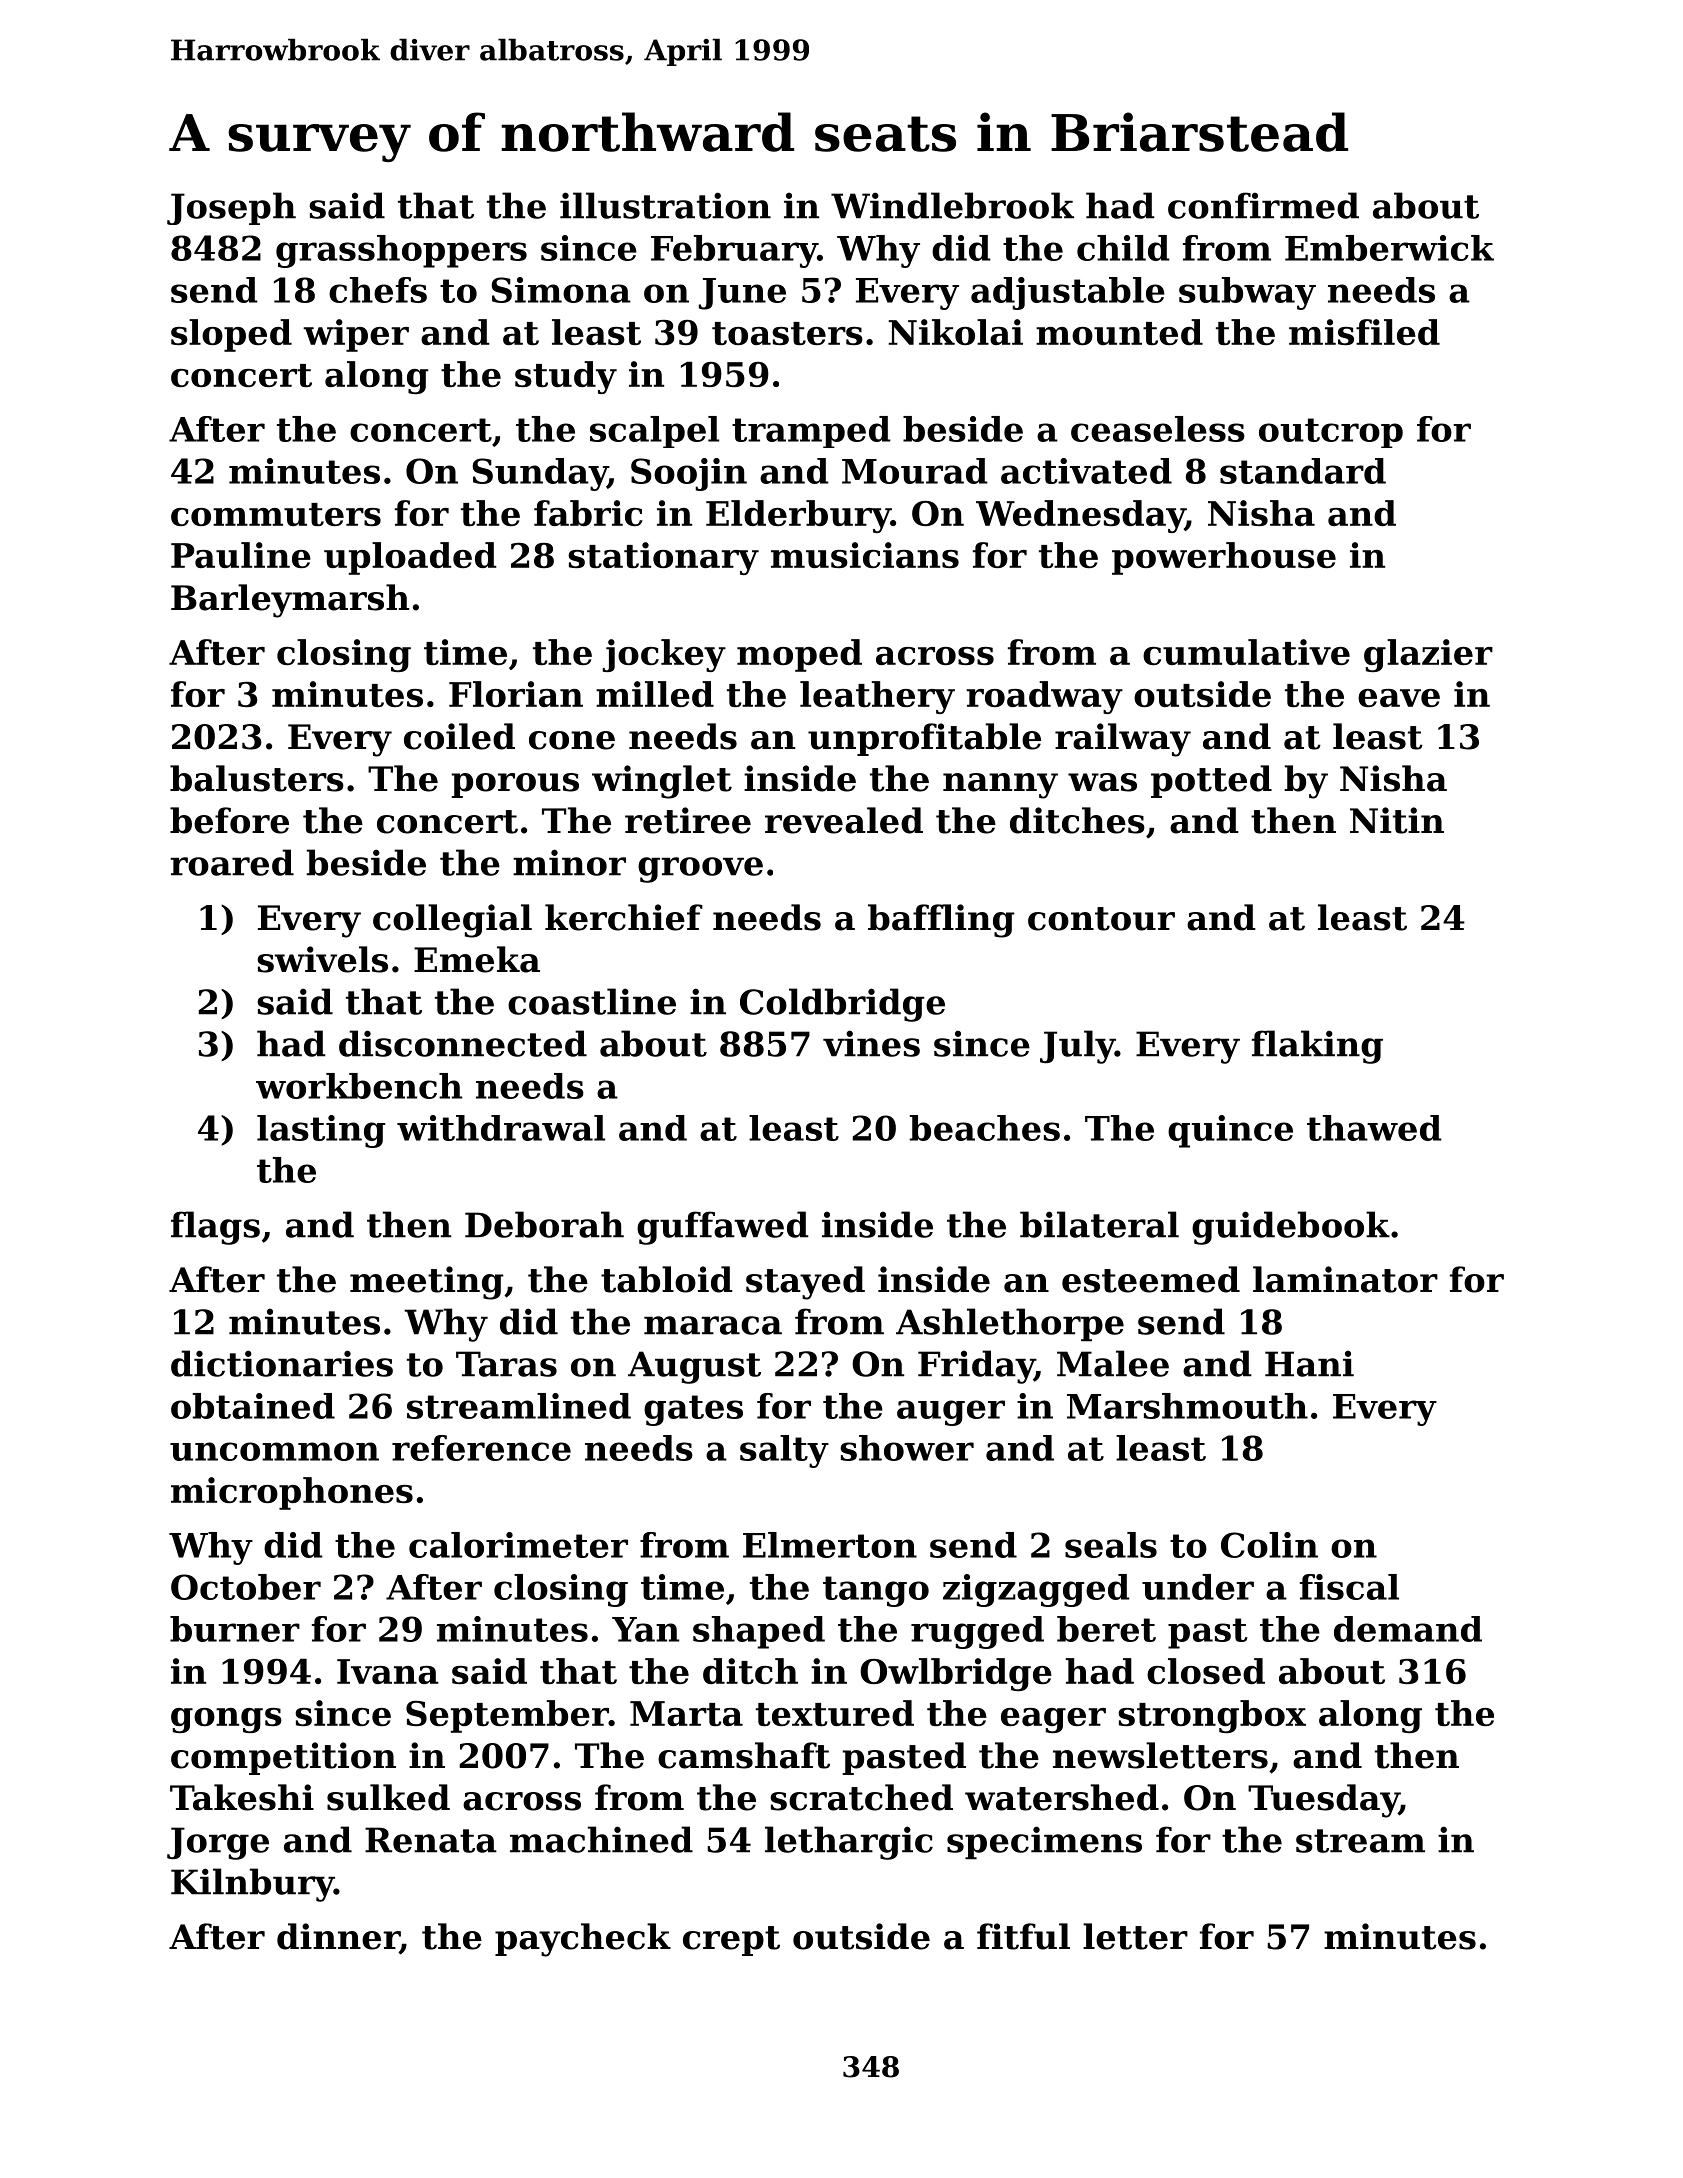  I want to click on tabloid, so click(667, 1279).
